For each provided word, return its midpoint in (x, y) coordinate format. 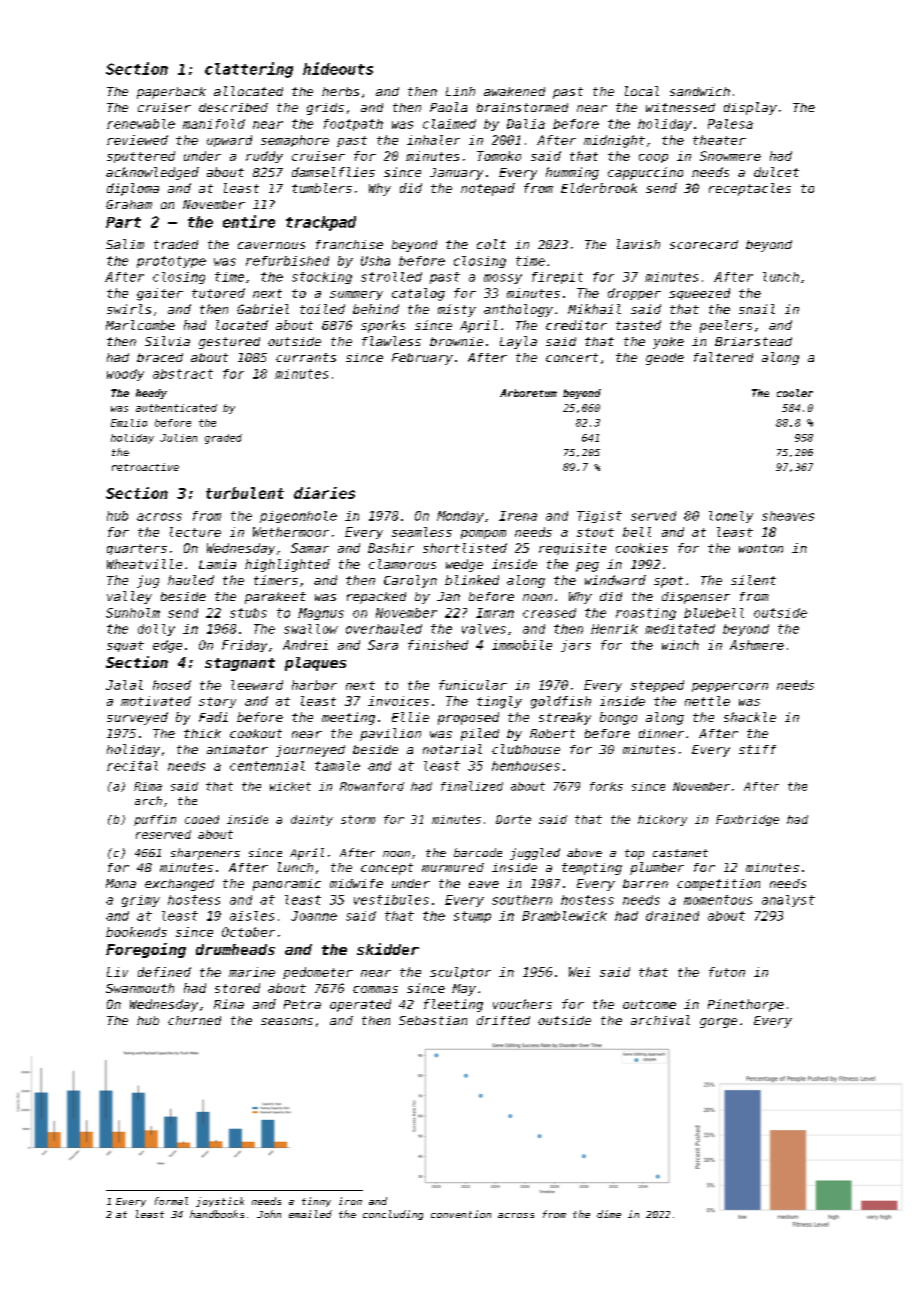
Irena (518, 516)
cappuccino (645, 173)
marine (252, 972)
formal (171, 1201)
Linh (460, 91)
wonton (761, 548)
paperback (171, 93)
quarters (137, 549)
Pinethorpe (746, 1005)
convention (461, 1214)
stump (472, 917)
